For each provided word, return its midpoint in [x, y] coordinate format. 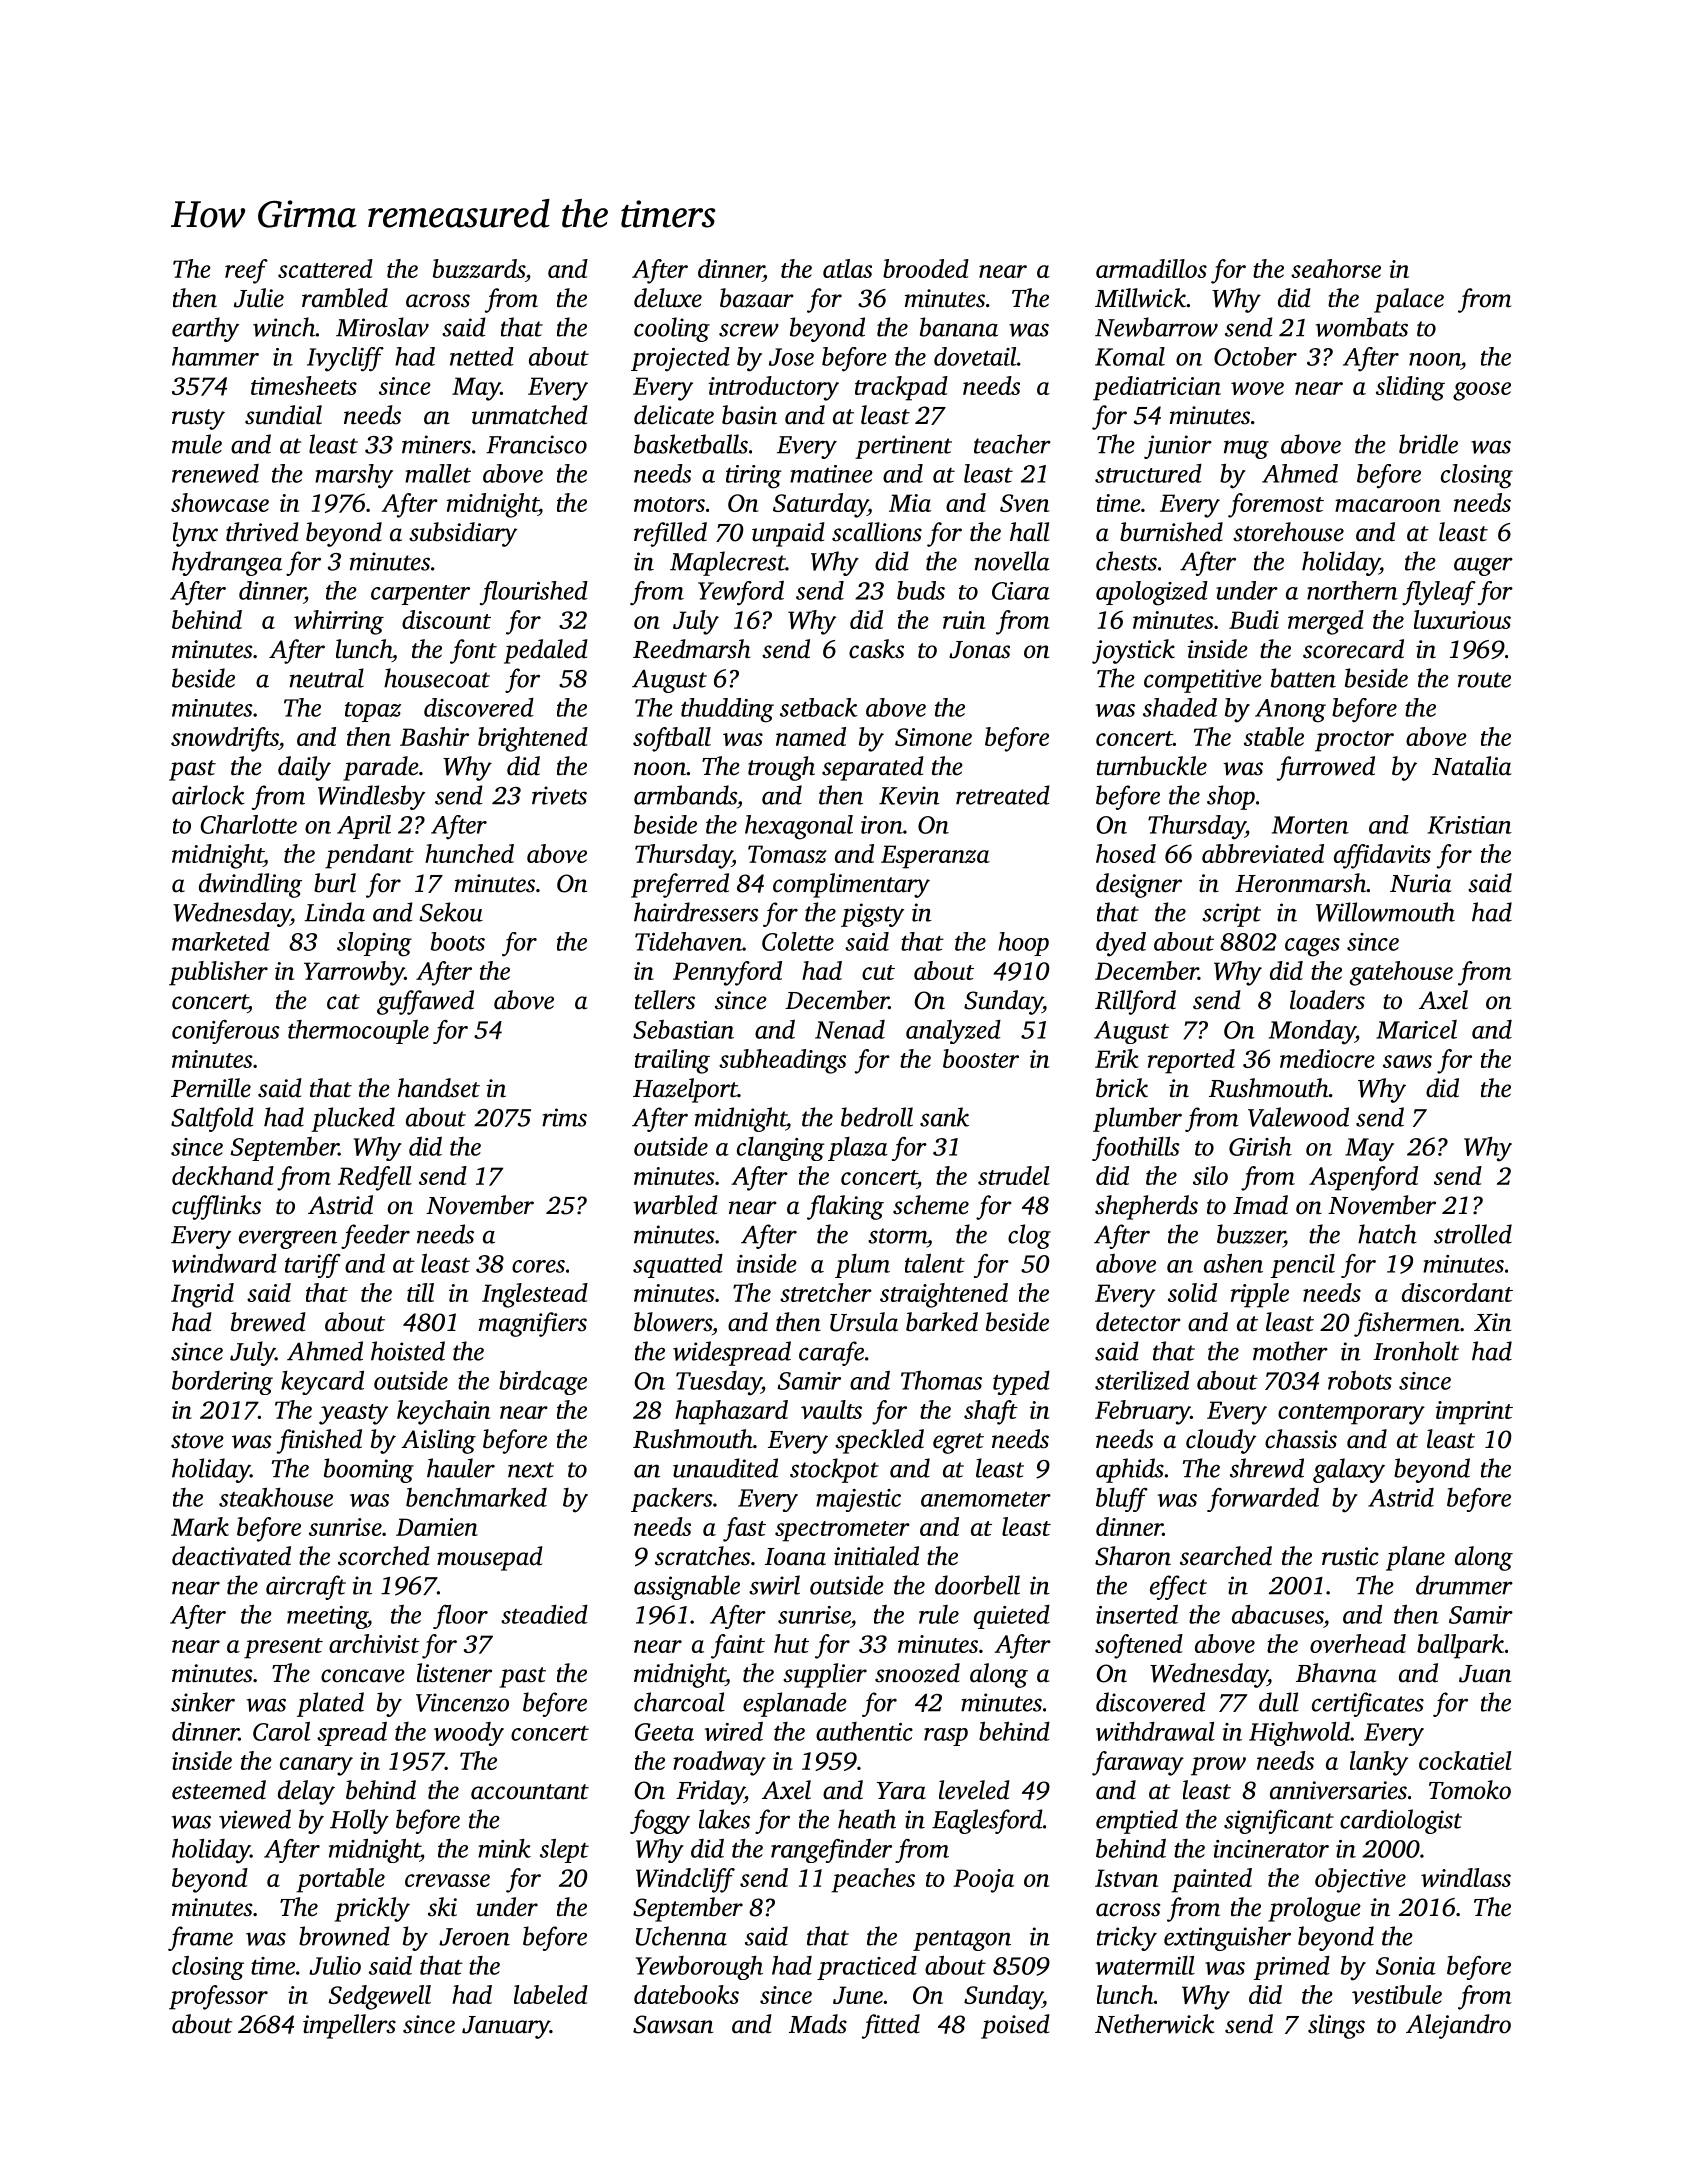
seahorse [1336, 268]
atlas [847, 268]
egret [958, 1443]
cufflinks [216, 1207]
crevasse [447, 1880]
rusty [198, 419]
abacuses [1277, 1614]
